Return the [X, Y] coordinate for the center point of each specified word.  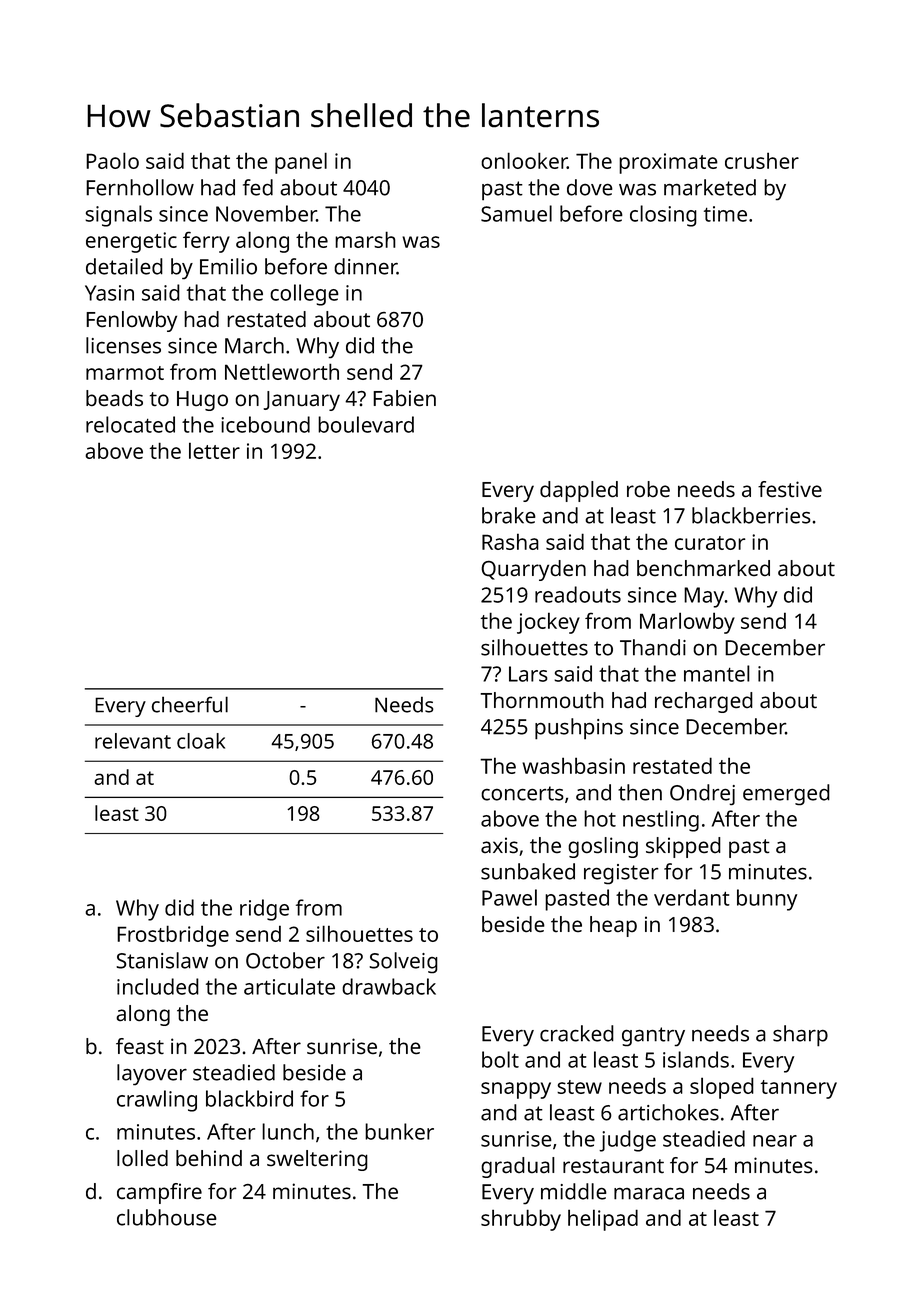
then [640, 792]
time [725, 214]
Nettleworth [282, 371]
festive [790, 489]
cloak [201, 741]
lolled [142, 1158]
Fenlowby [131, 321]
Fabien [404, 398]
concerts [522, 793]
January [302, 401]
